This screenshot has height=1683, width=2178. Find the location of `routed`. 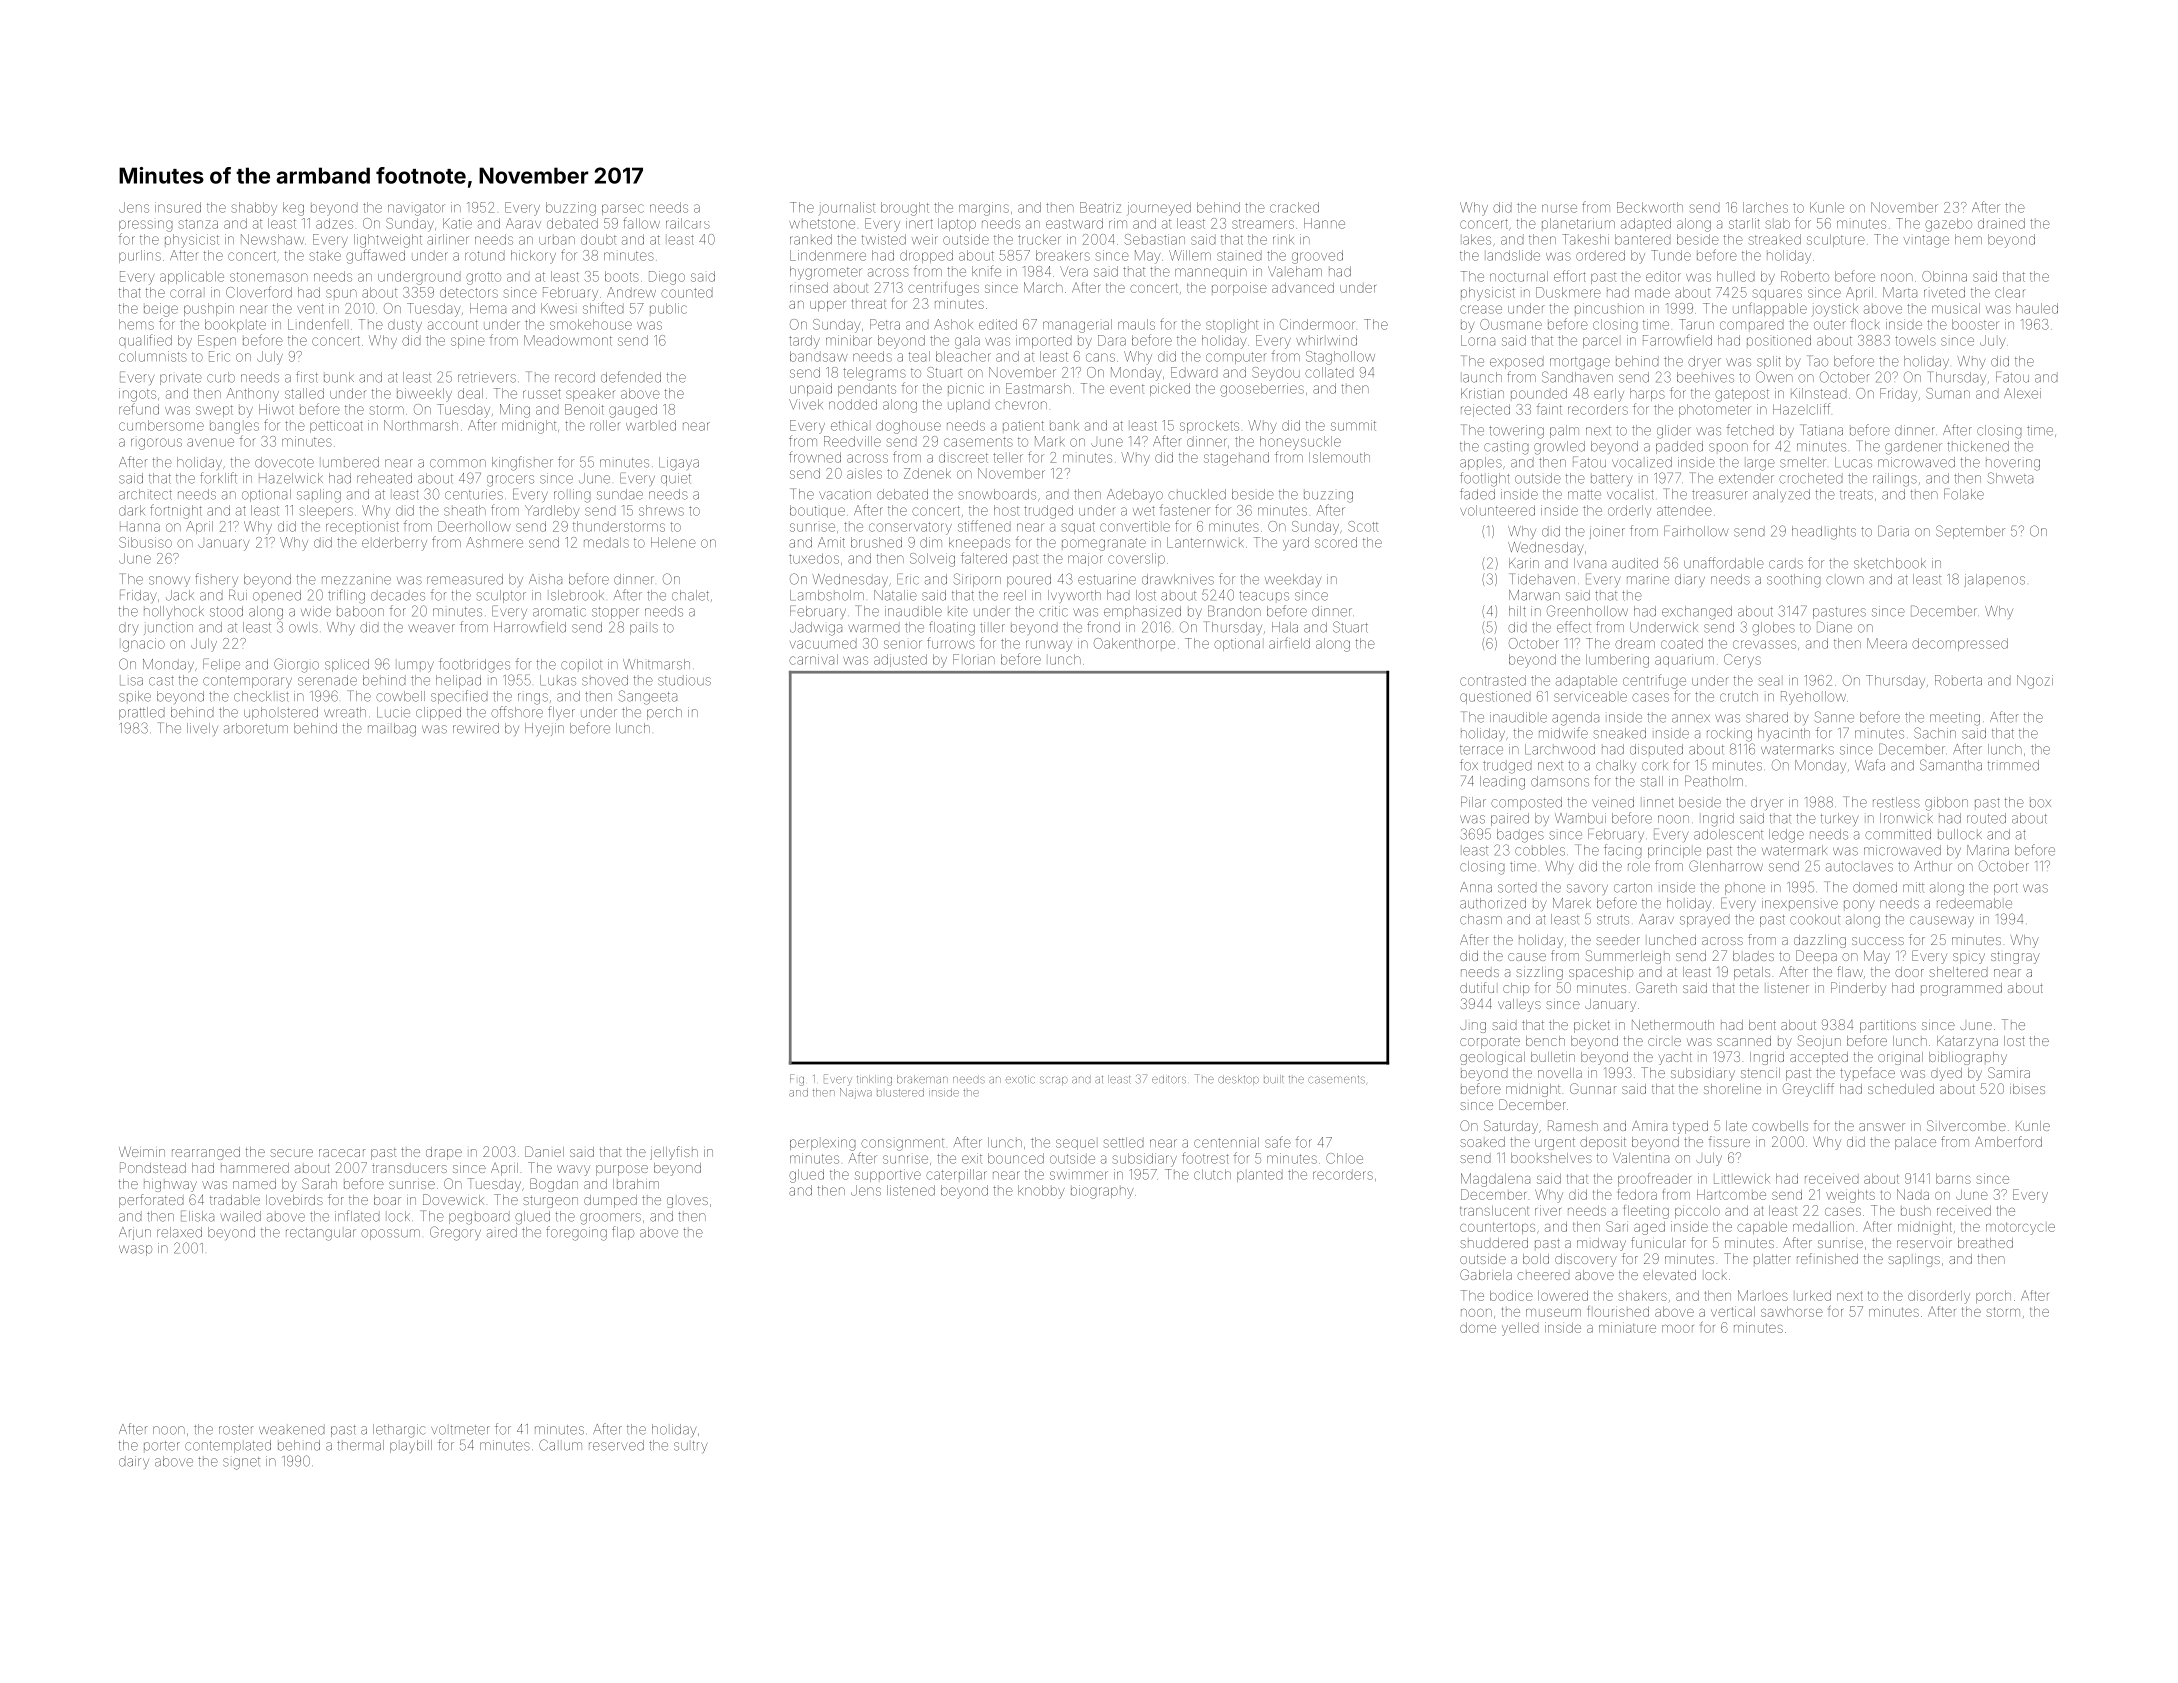

routed is located at coordinates (1986, 818).
